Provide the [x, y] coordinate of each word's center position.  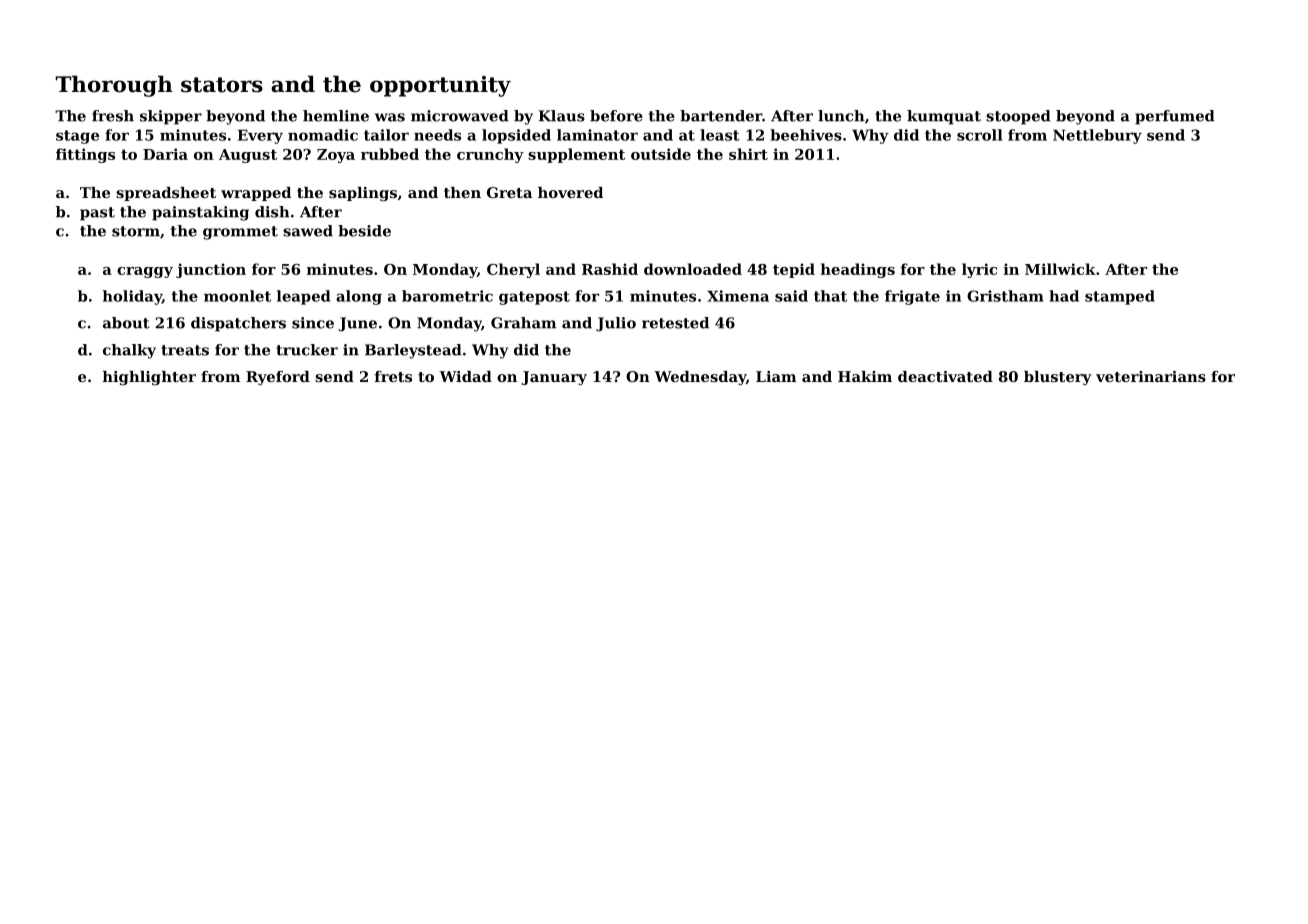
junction [211, 270]
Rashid [610, 269]
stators [222, 85]
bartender [721, 116]
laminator [597, 135]
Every [260, 136]
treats [185, 350]
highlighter [149, 378]
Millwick [1060, 269]
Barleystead [413, 351]
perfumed [1175, 117]
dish [272, 212]
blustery [1058, 378]
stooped [1018, 117]
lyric [979, 270]
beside [364, 231]
